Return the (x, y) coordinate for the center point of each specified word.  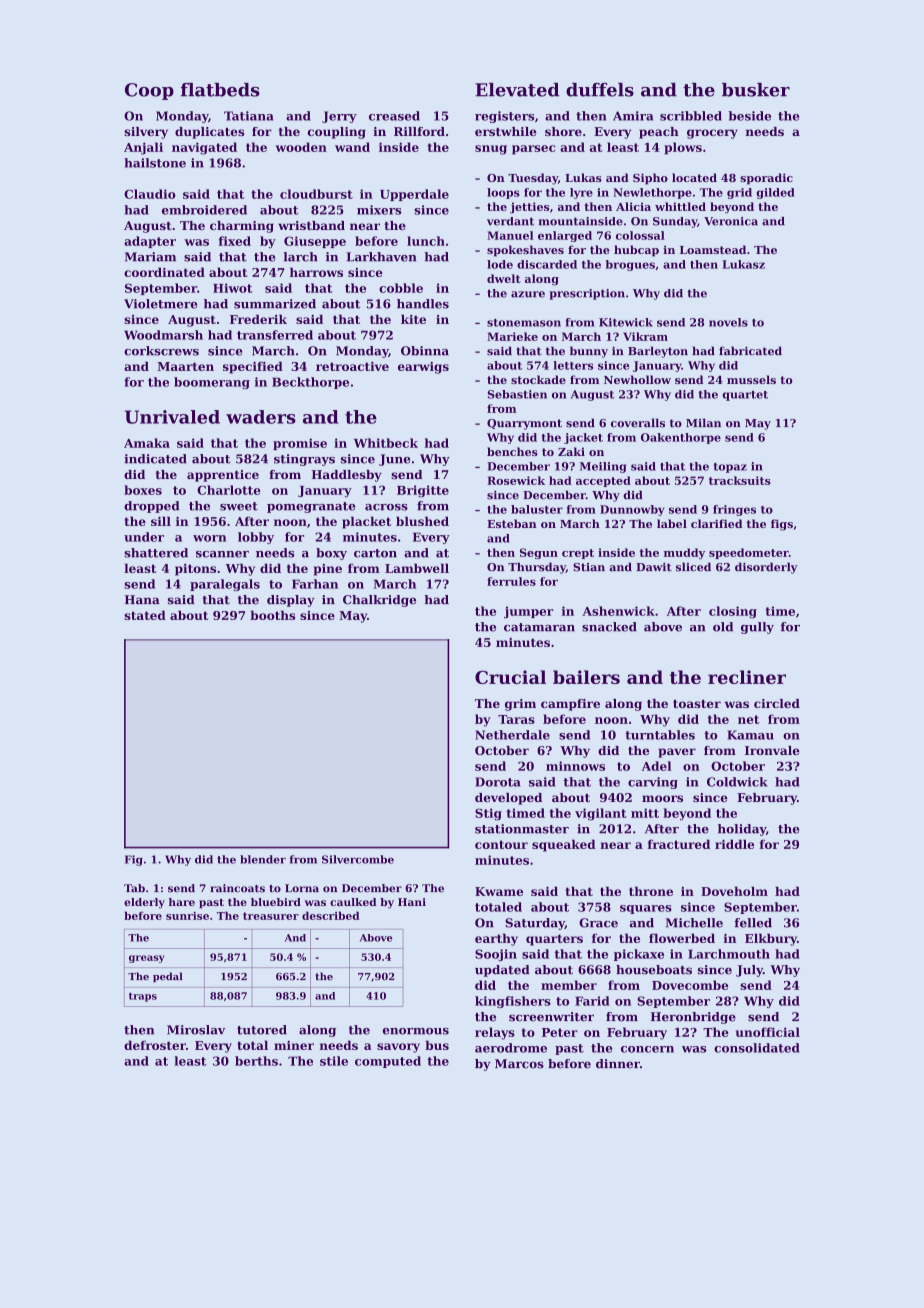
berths (256, 1061)
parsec (533, 150)
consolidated (756, 1048)
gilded (775, 193)
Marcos (519, 1064)
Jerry (339, 117)
